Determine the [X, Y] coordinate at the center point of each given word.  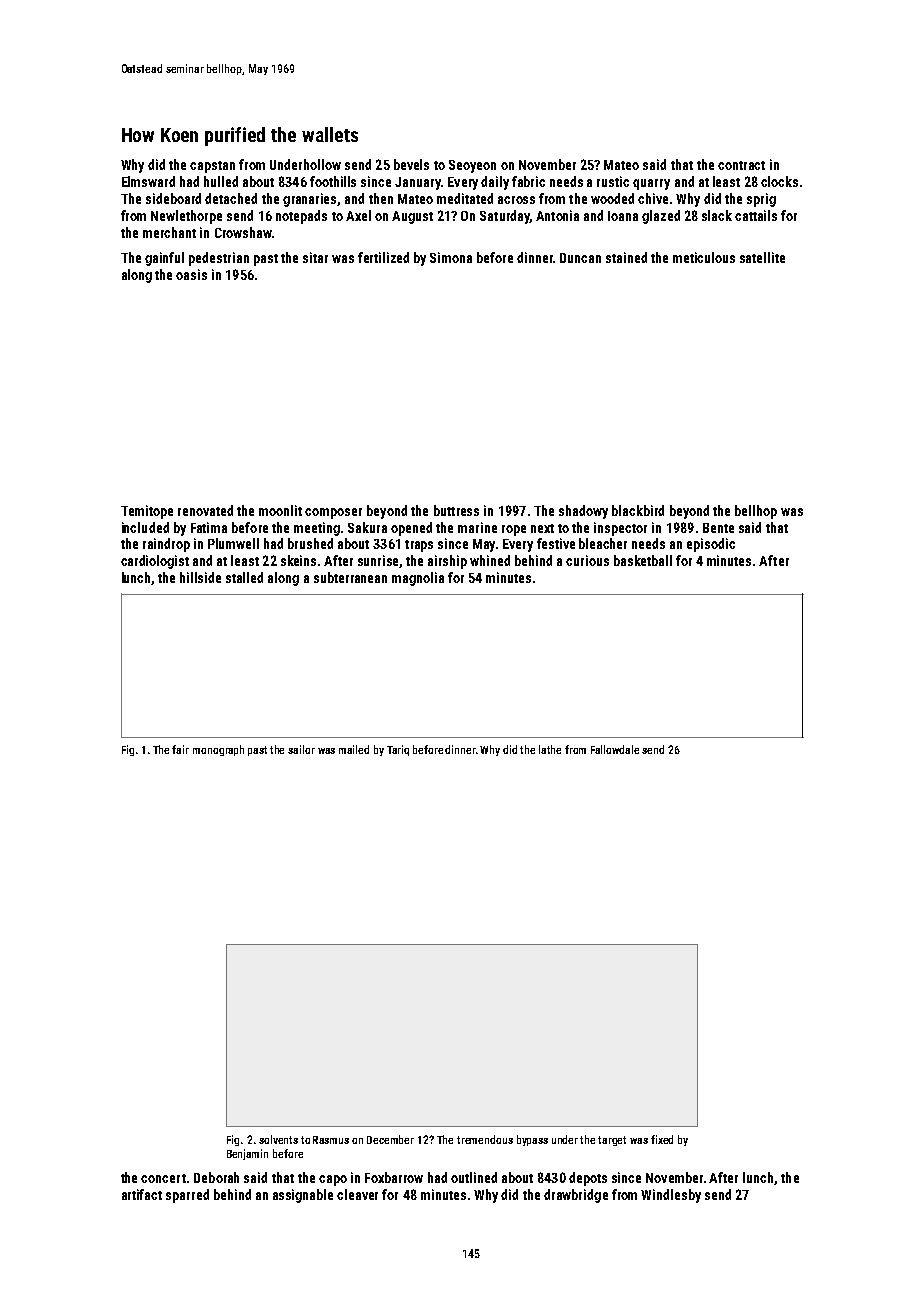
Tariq [398, 750]
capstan [212, 167]
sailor [301, 749]
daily [495, 183]
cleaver [357, 1194]
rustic [613, 181]
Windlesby [671, 1196]
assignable [303, 1196]
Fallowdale [615, 749]
